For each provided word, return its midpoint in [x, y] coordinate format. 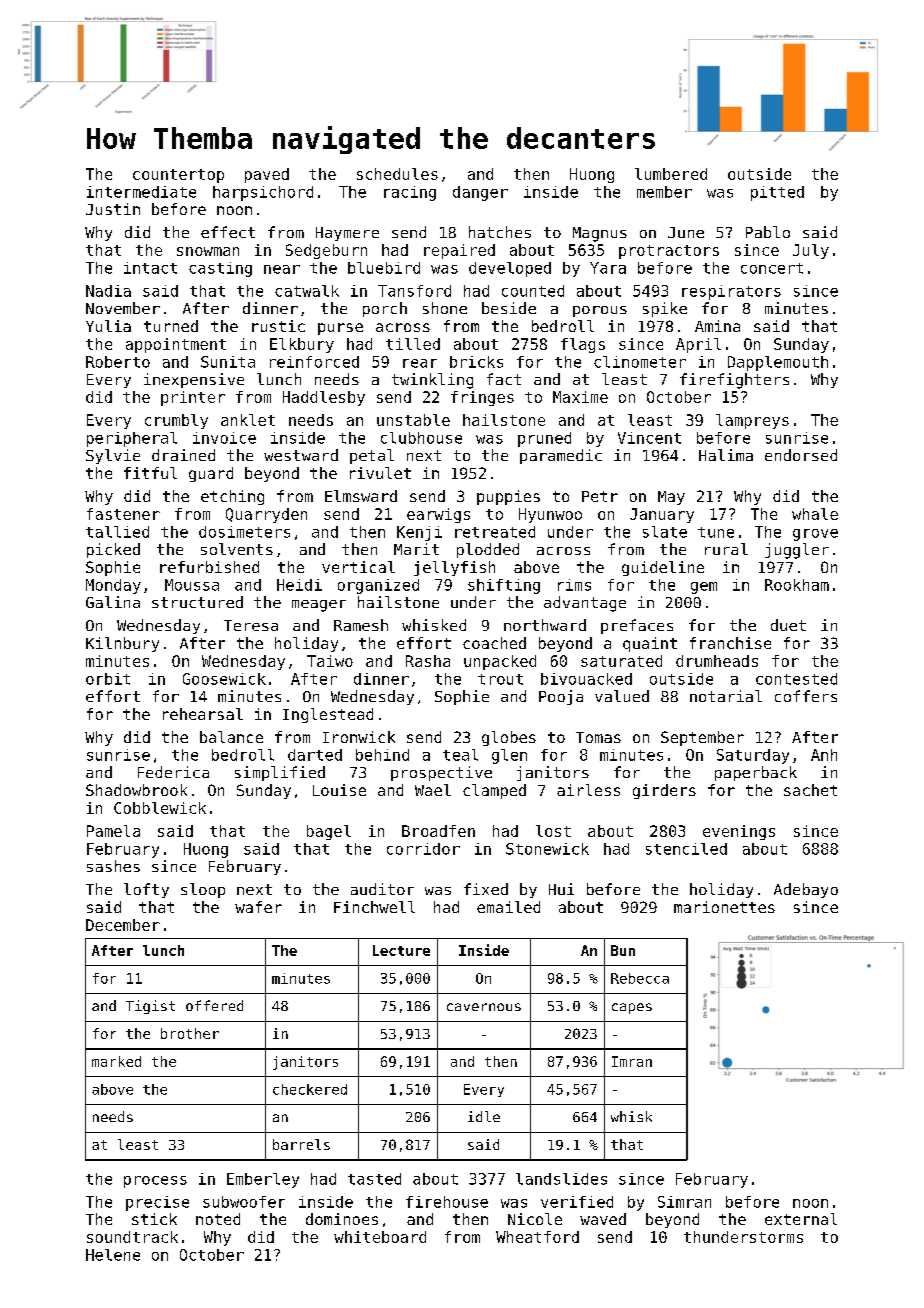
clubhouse [421, 438]
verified [577, 1202]
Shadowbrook [136, 790]
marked [116, 1061]
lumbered [671, 174]
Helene [113, 1255]
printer [193, 398]
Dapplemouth [778, 363]
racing [410, 193]
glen [509, 756]
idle [484, 1116]
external [801, 1219]
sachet [810, 790]
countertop [178, 176]
